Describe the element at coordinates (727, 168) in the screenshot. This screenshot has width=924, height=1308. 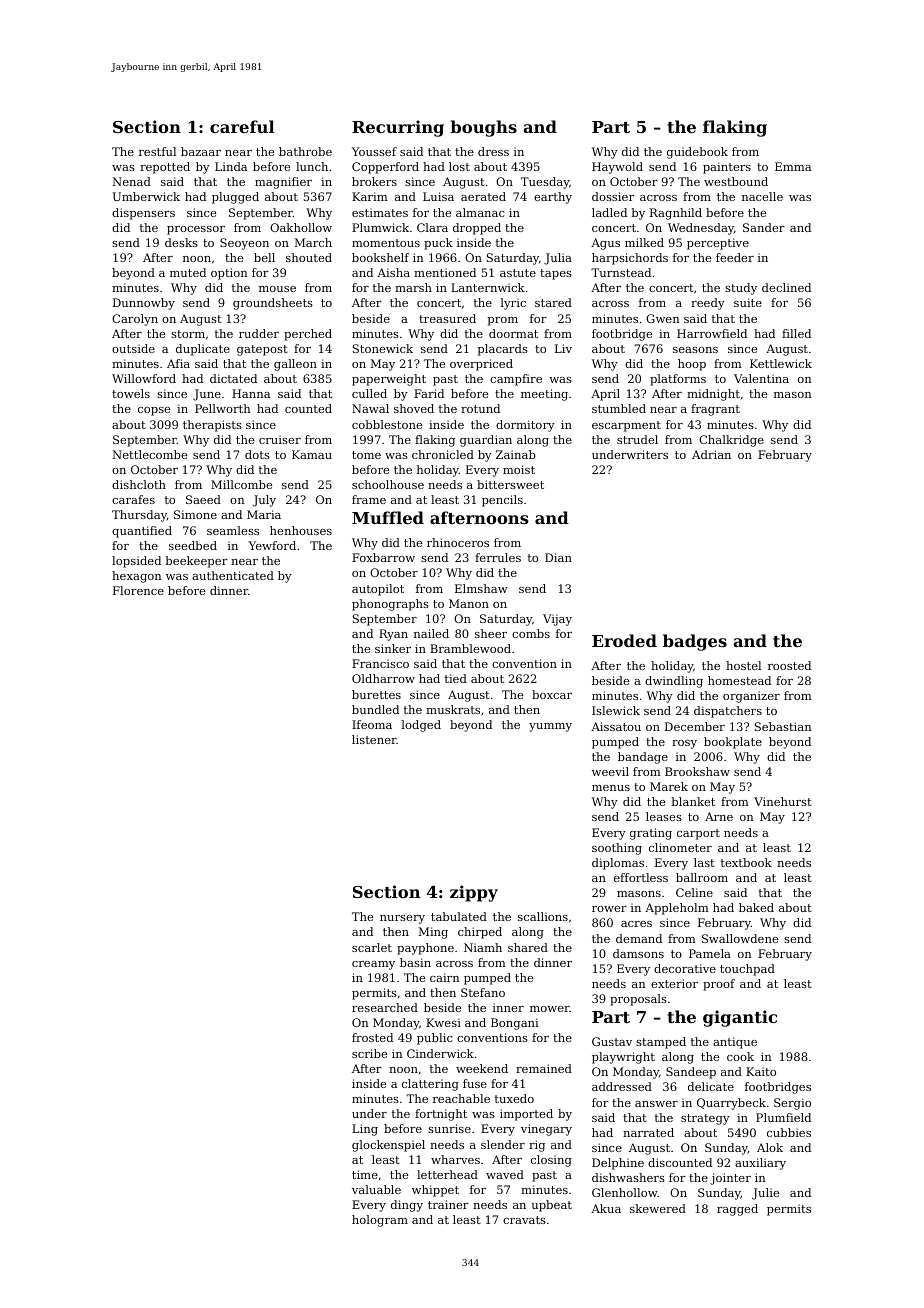
I see `painters` at that location.
